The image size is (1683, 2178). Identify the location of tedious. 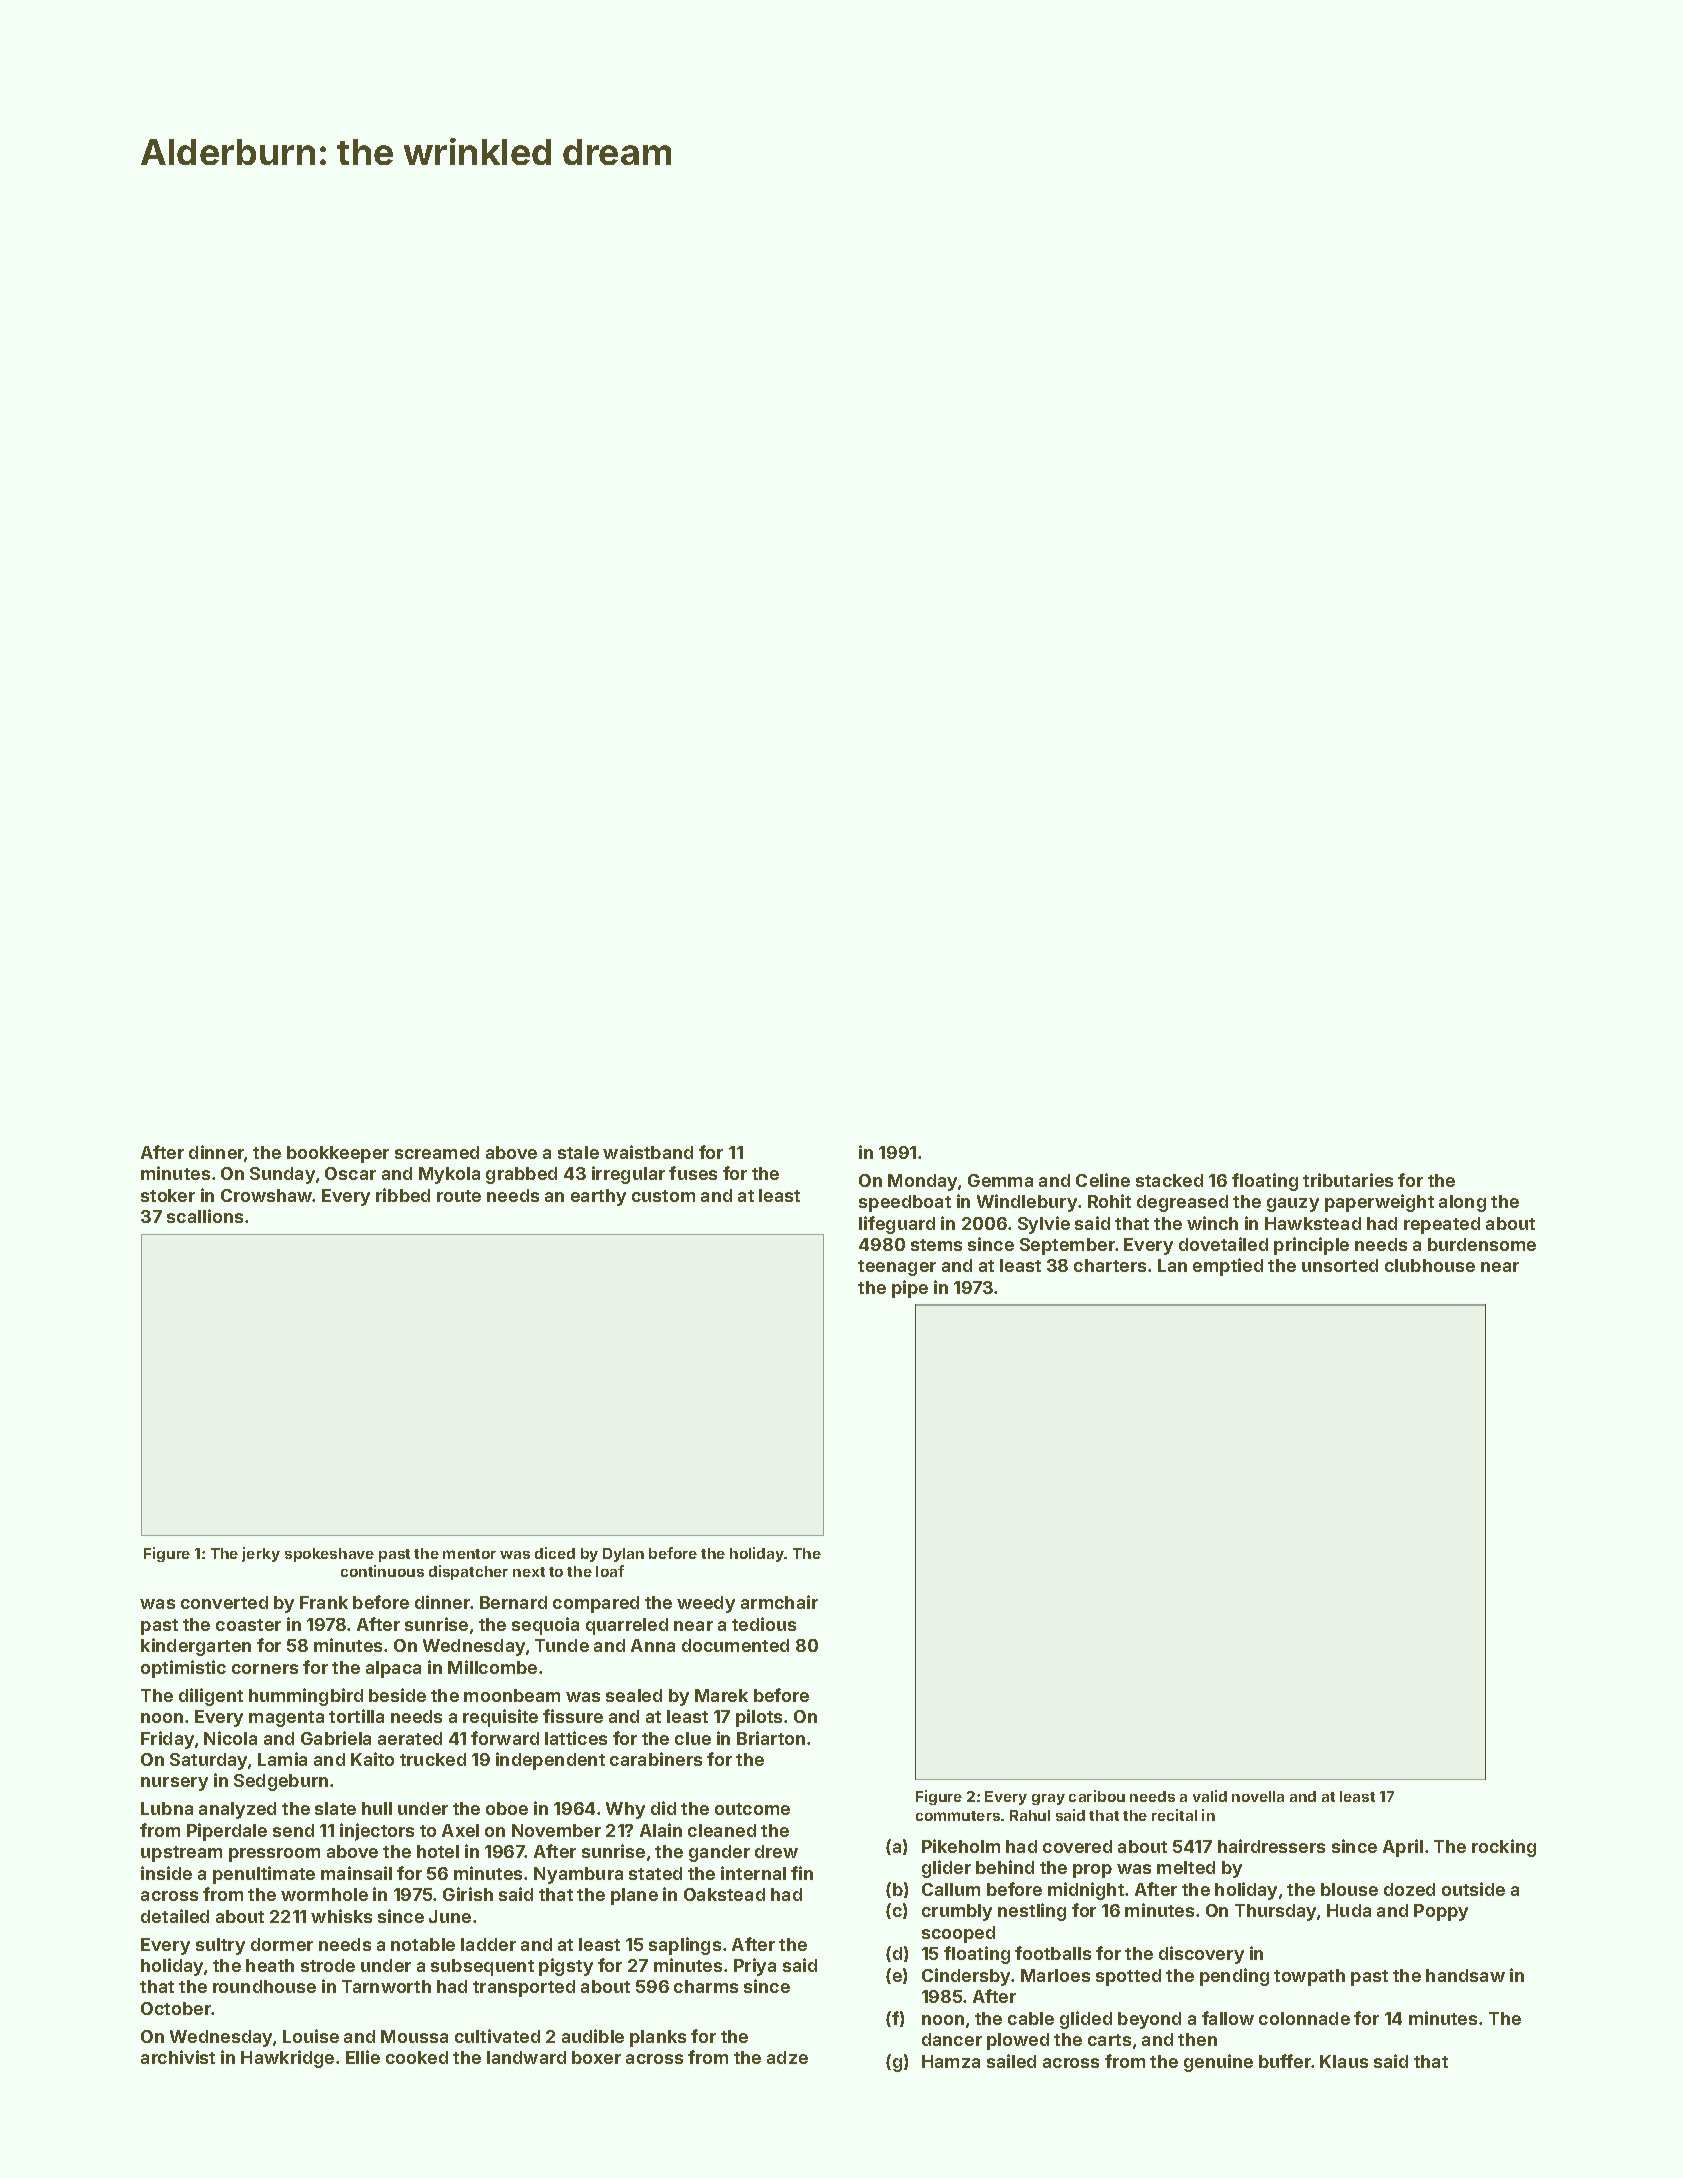
(764, 1624).
